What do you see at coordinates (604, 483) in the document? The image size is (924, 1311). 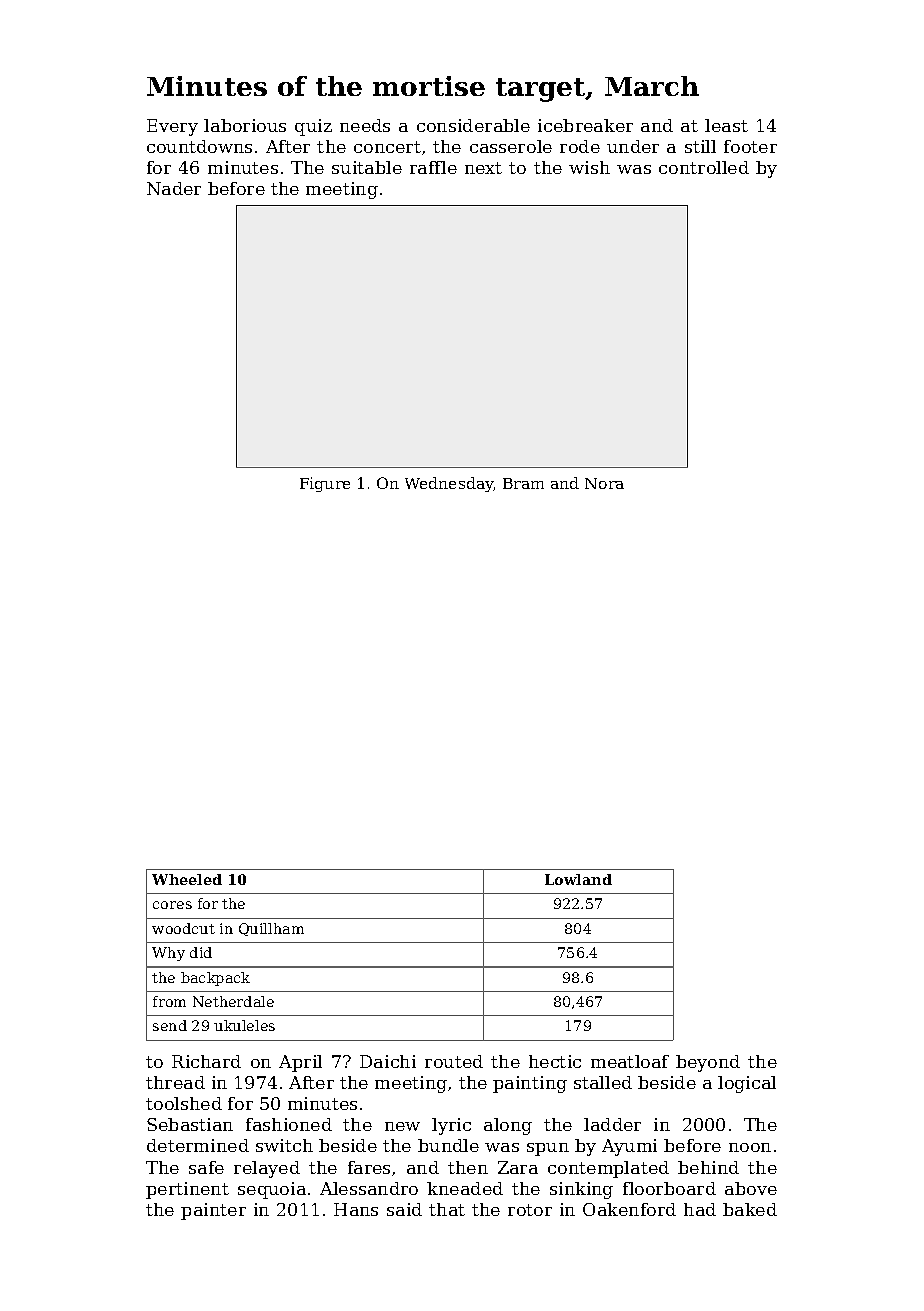 I see `Nora` at bounding box center [604, 483].
